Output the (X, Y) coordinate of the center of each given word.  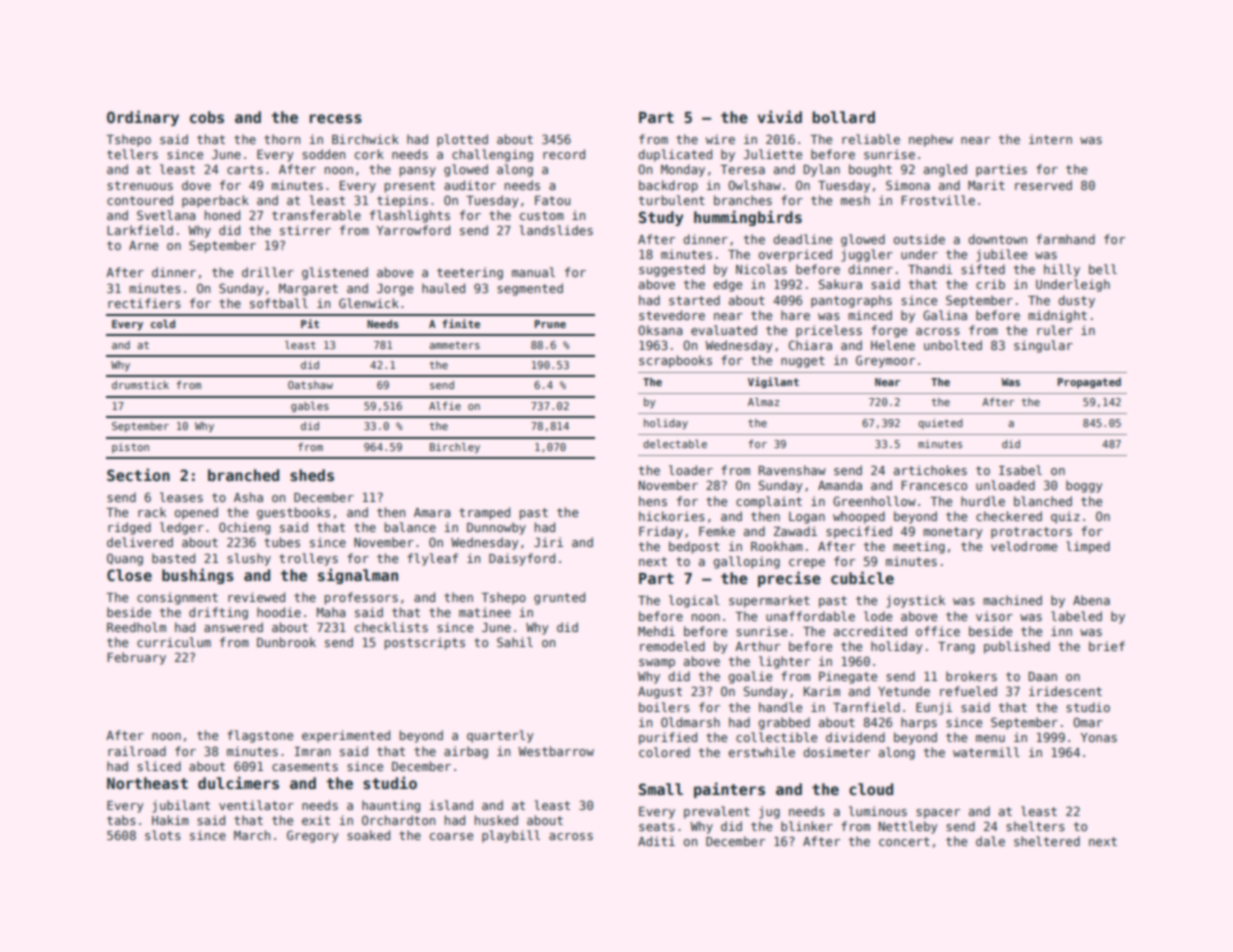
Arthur (757, 646)
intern (1050, 139)
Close (129, 575)
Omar (1088, 722)
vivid (780, 116)
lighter (784, 662)
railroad (137, 751)
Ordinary (143, 118)
